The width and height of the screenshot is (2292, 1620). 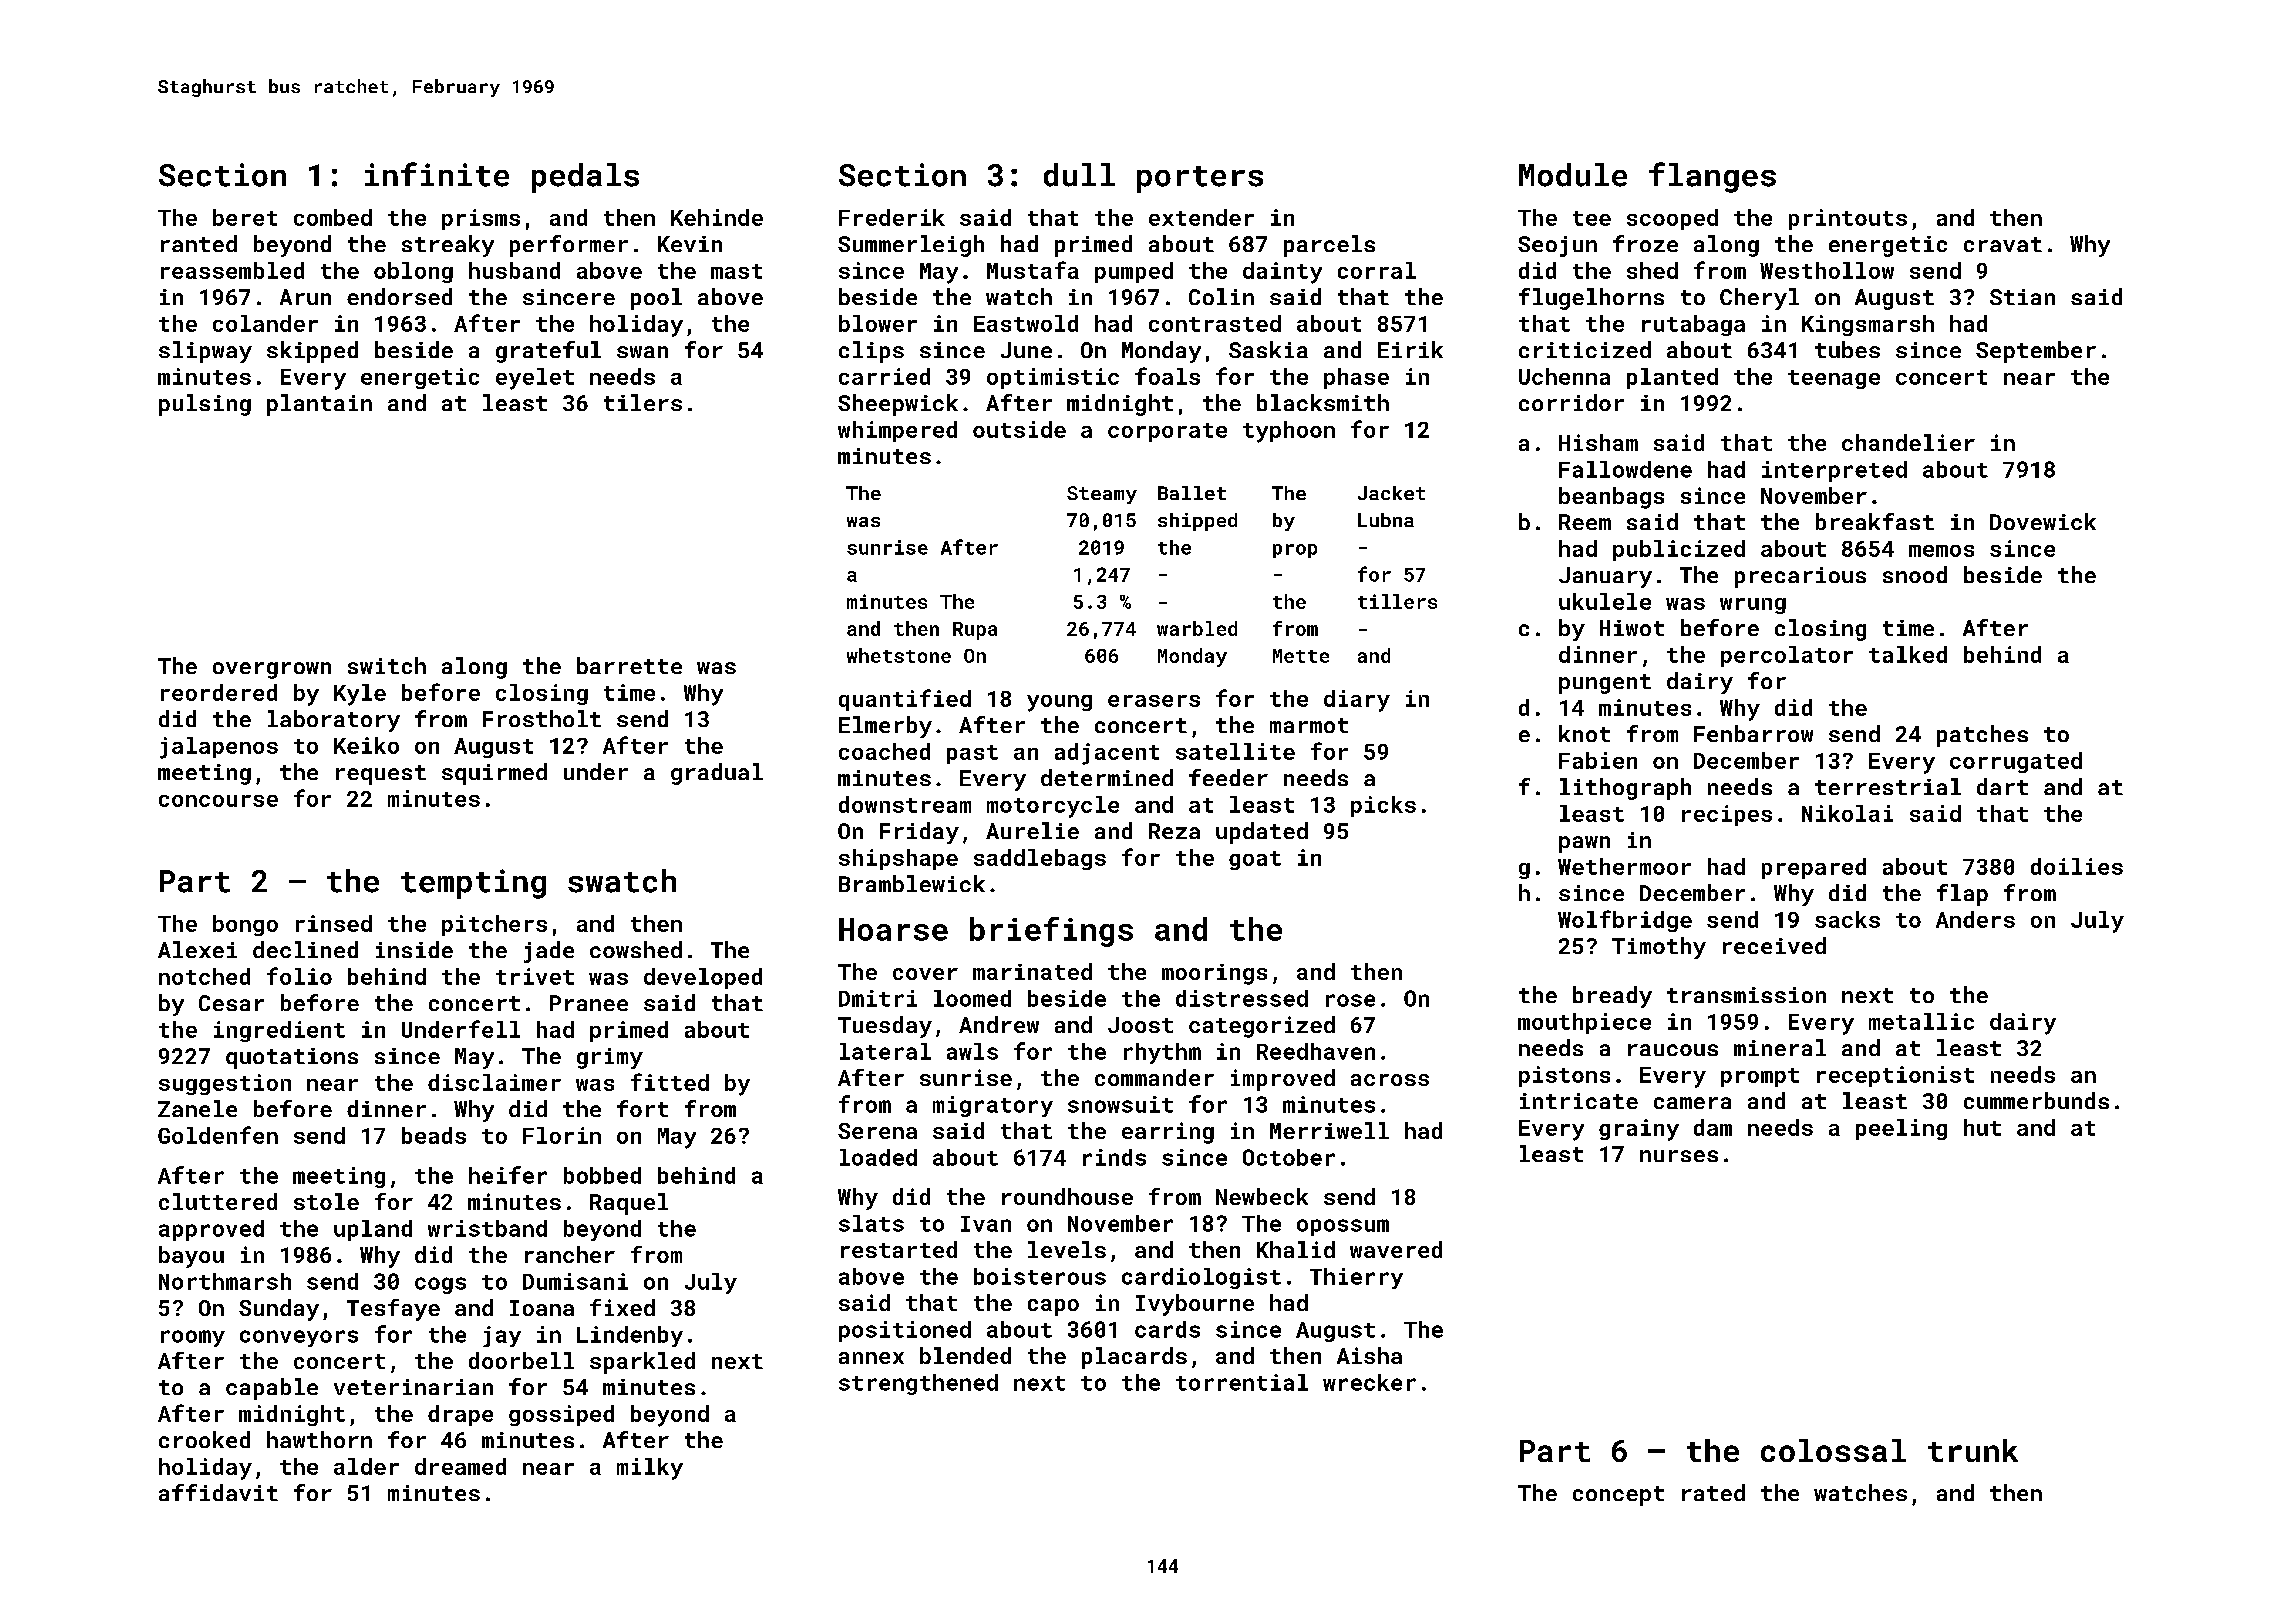 What do you see at coordinates (871, 1223) in the screenshot?
I see `slats` at bounding box center [871, 1223].
